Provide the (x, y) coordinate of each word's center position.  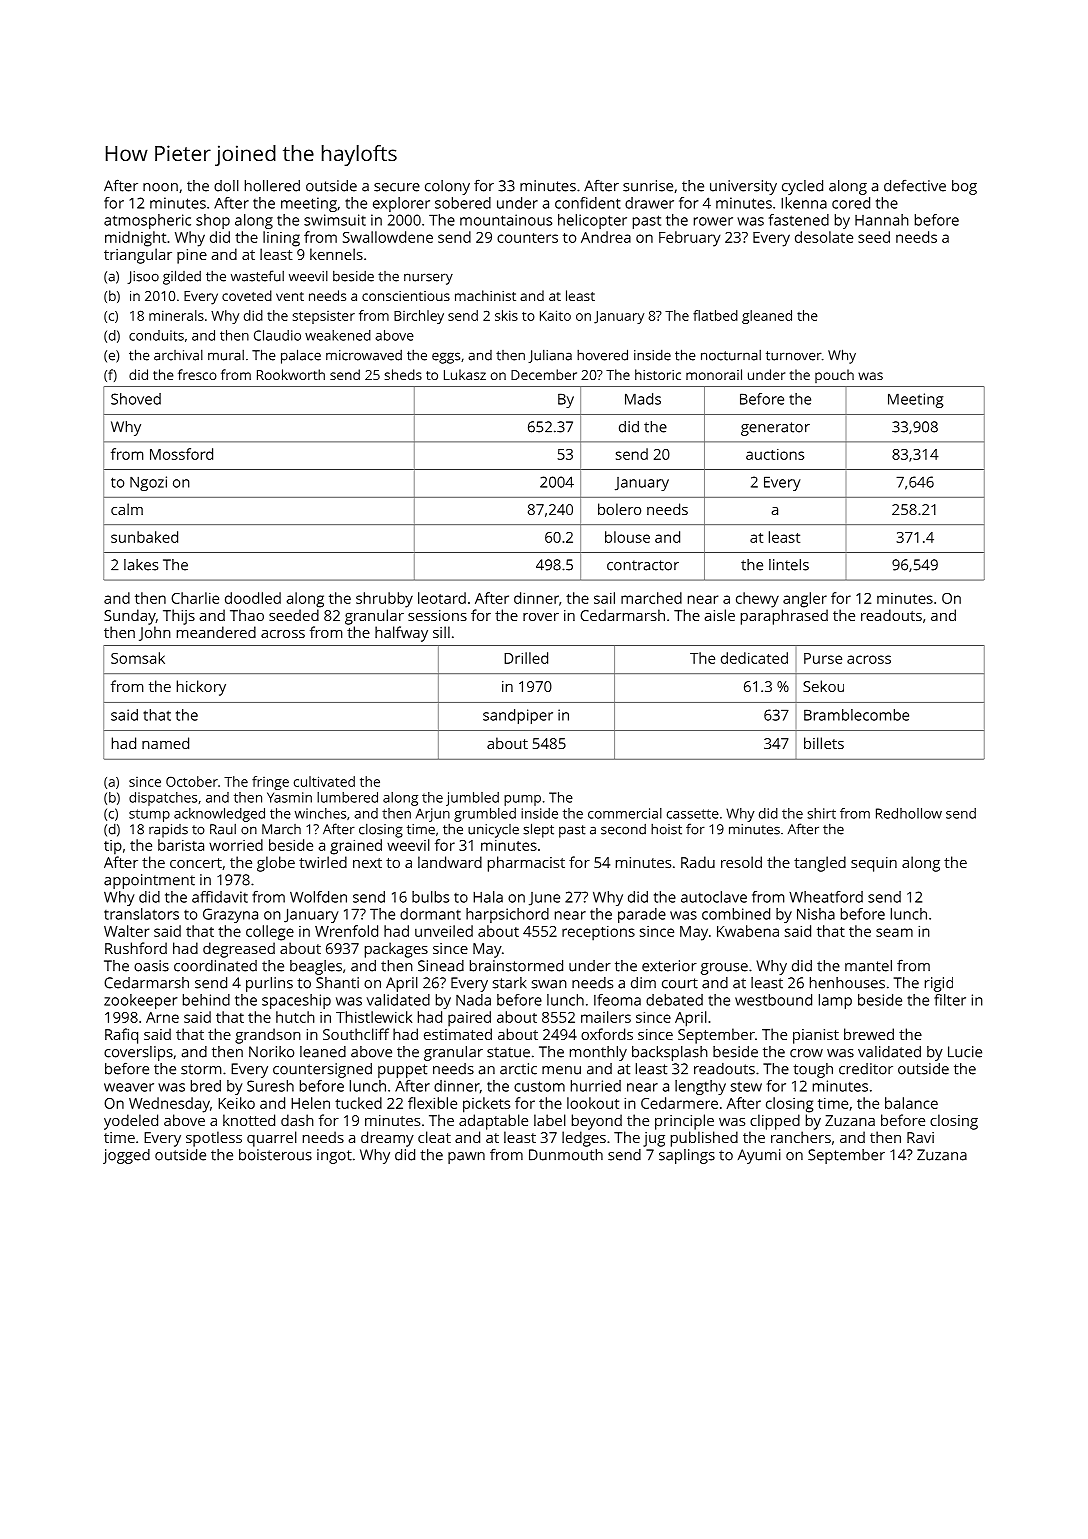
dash (297, 1120)
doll (226, 186)
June (544, 899)
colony (447, 187)
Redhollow (909, 813)
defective (915, 186)
